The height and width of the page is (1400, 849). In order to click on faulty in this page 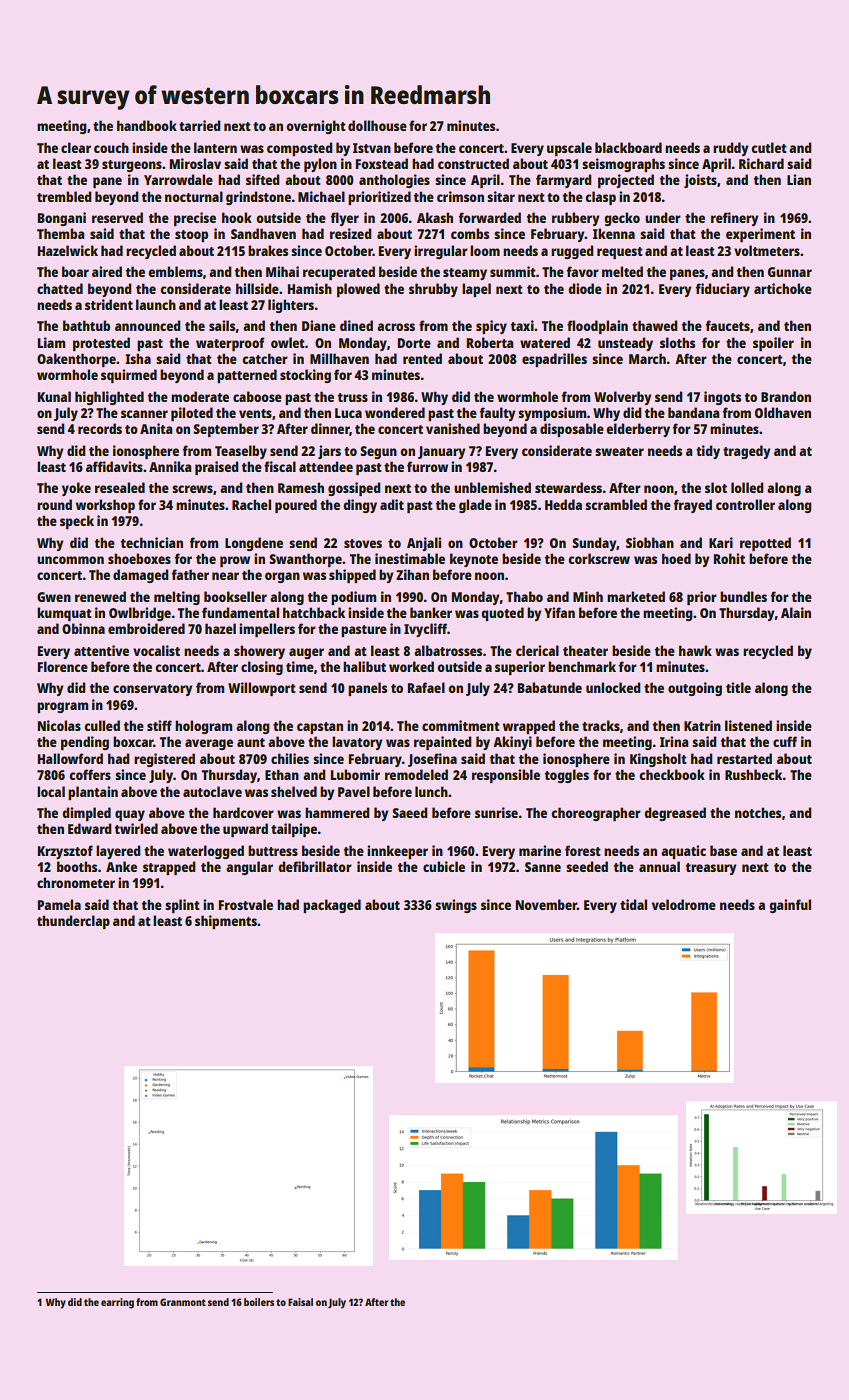, I will do `click(497, 414)`.
